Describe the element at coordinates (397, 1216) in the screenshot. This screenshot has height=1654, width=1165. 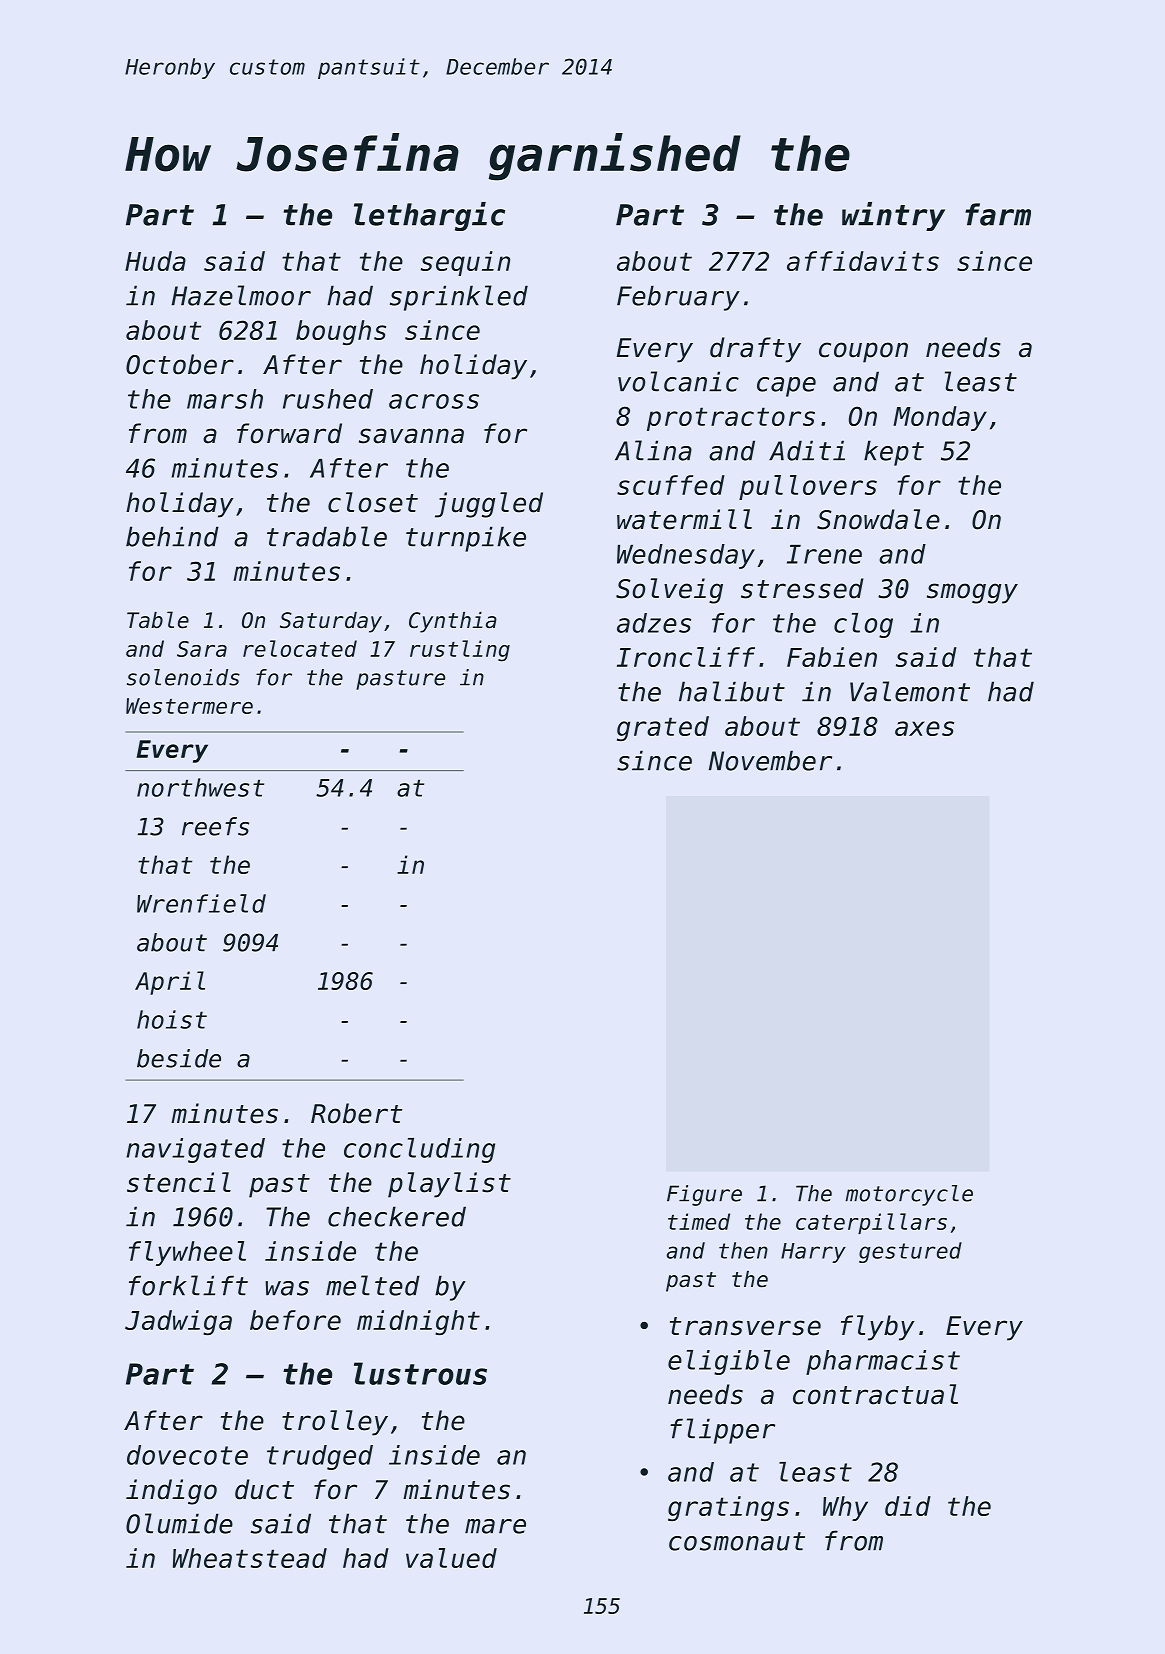
I see `checkered` at that location.
